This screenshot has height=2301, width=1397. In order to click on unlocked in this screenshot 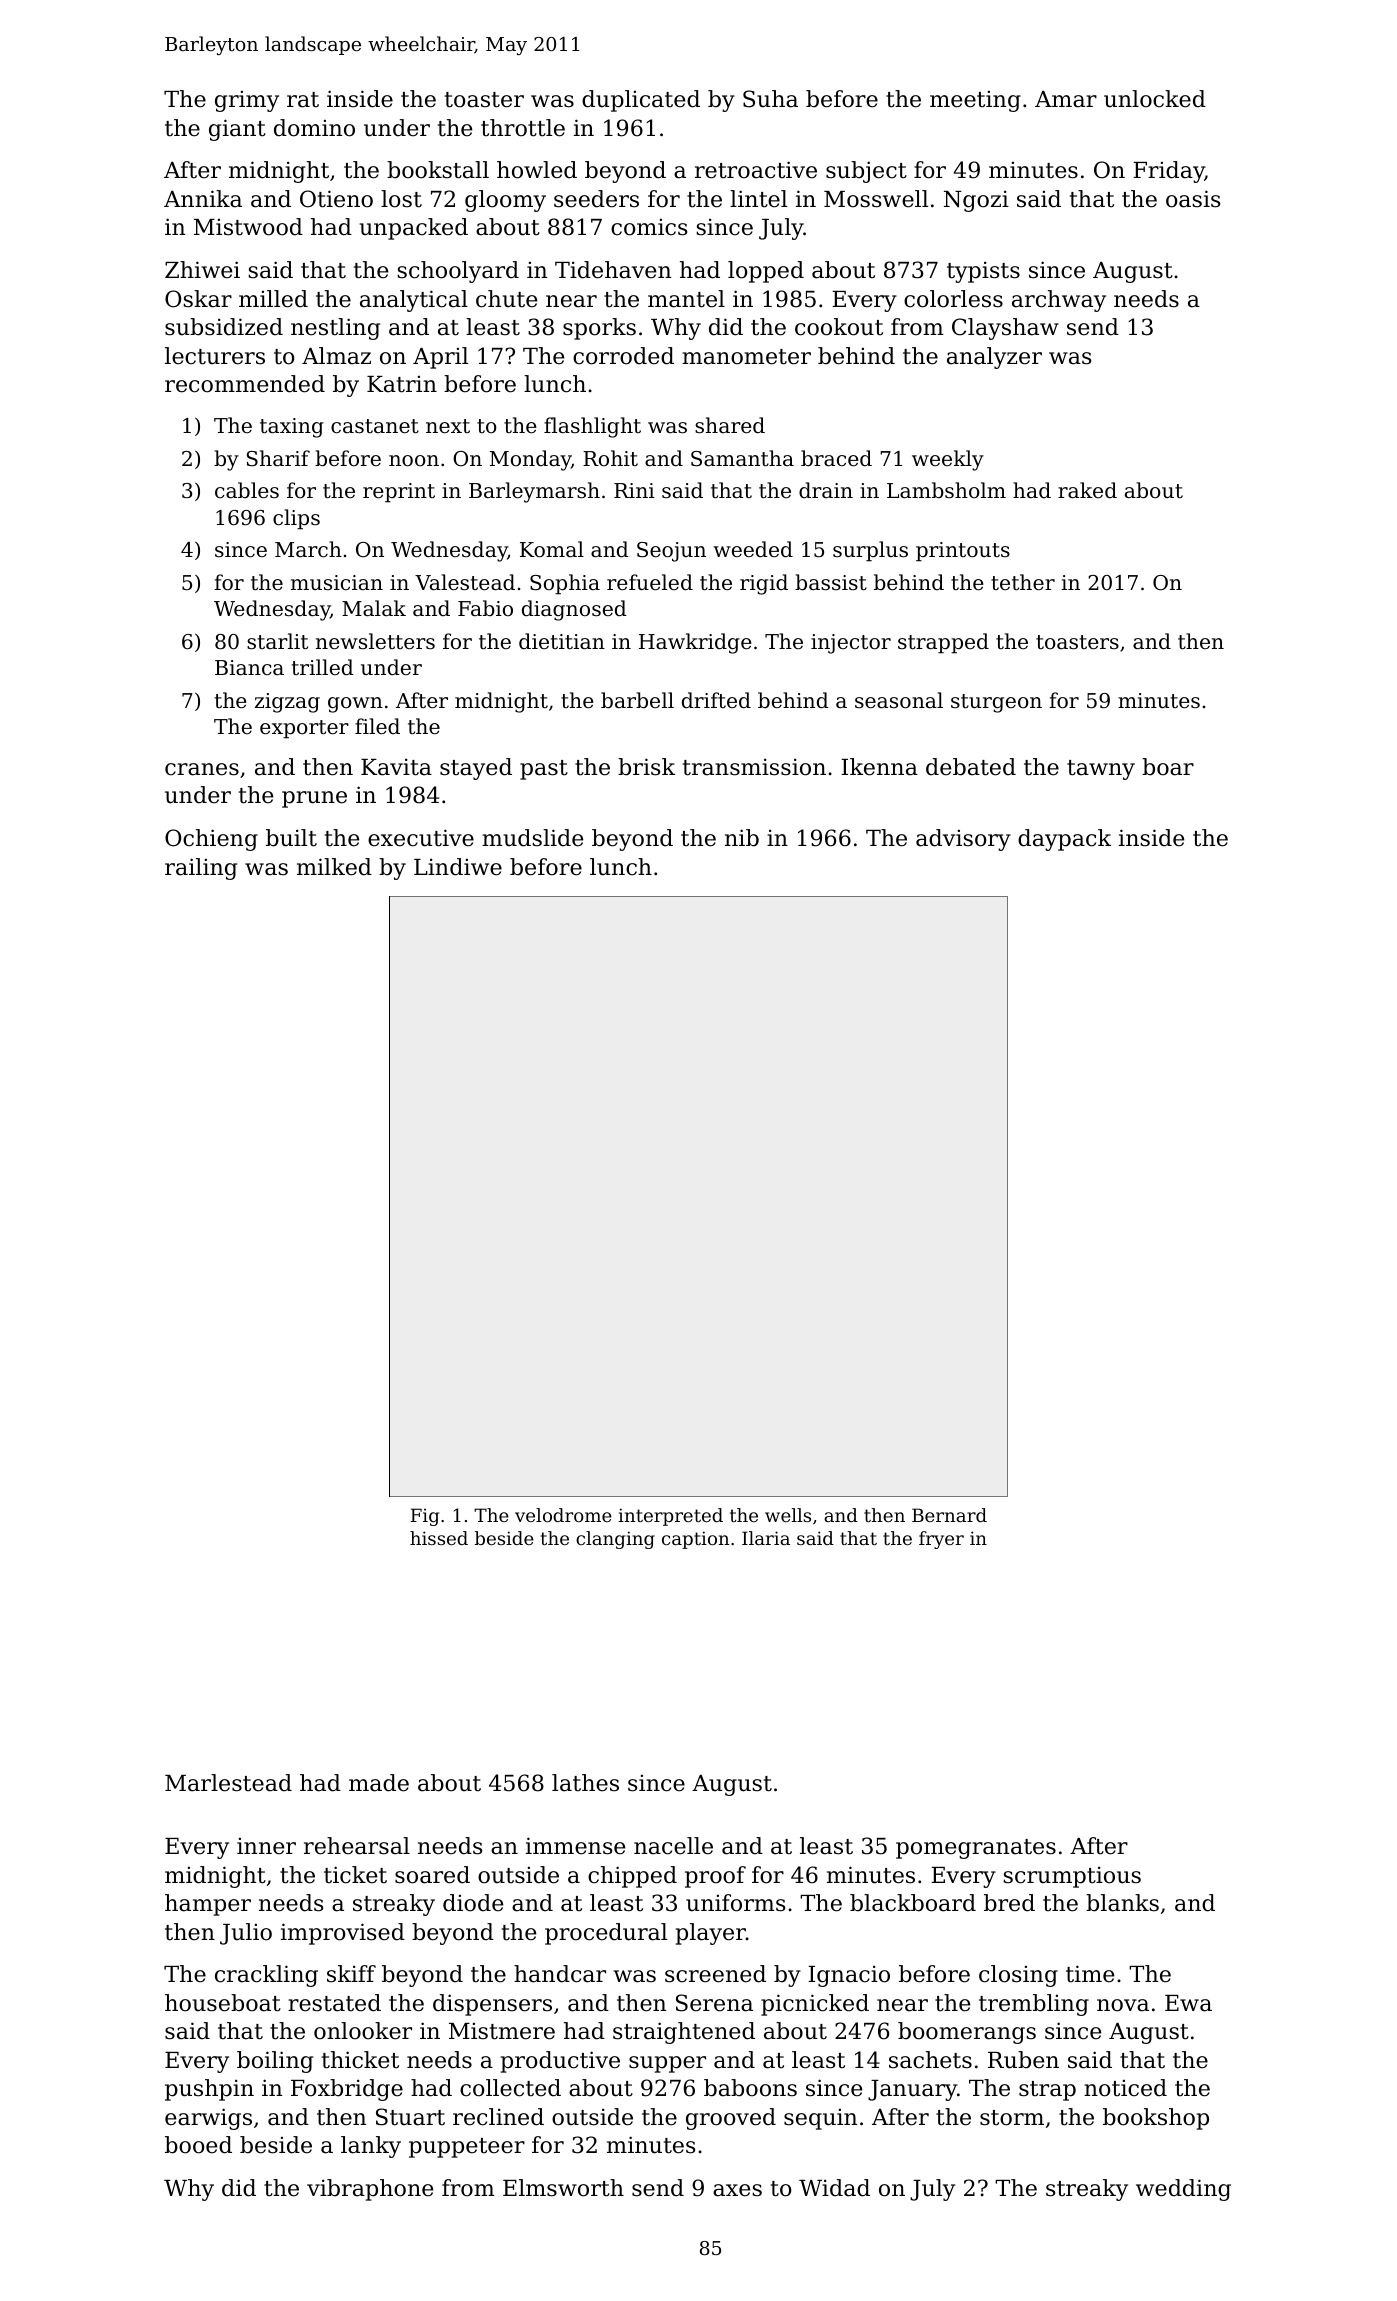, I will do `click(1155, 99)`.
